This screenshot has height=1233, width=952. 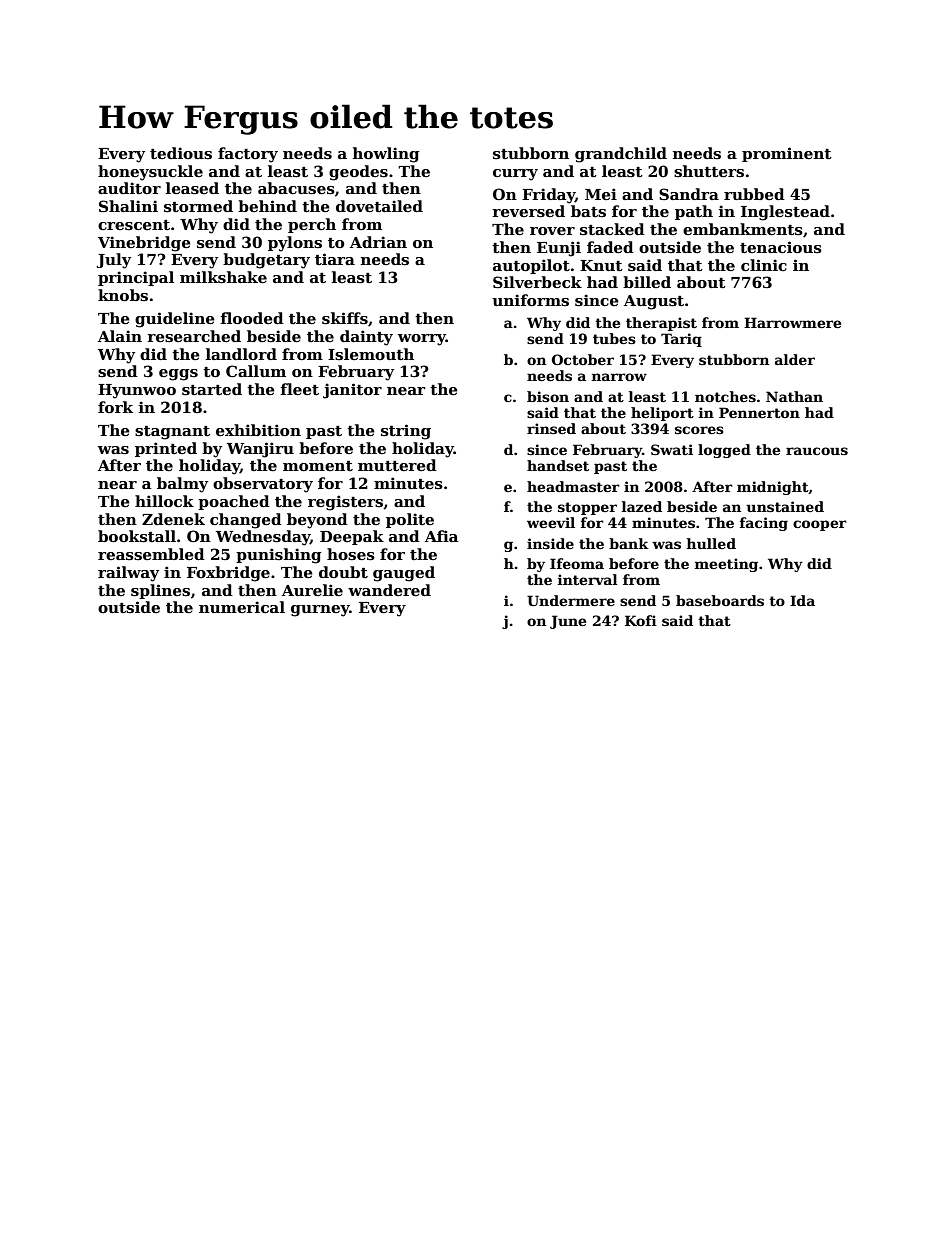 What do you see at coordinates (181, 153) in the screenshot?
I see `tedious` at bounding box center [181, 153].
